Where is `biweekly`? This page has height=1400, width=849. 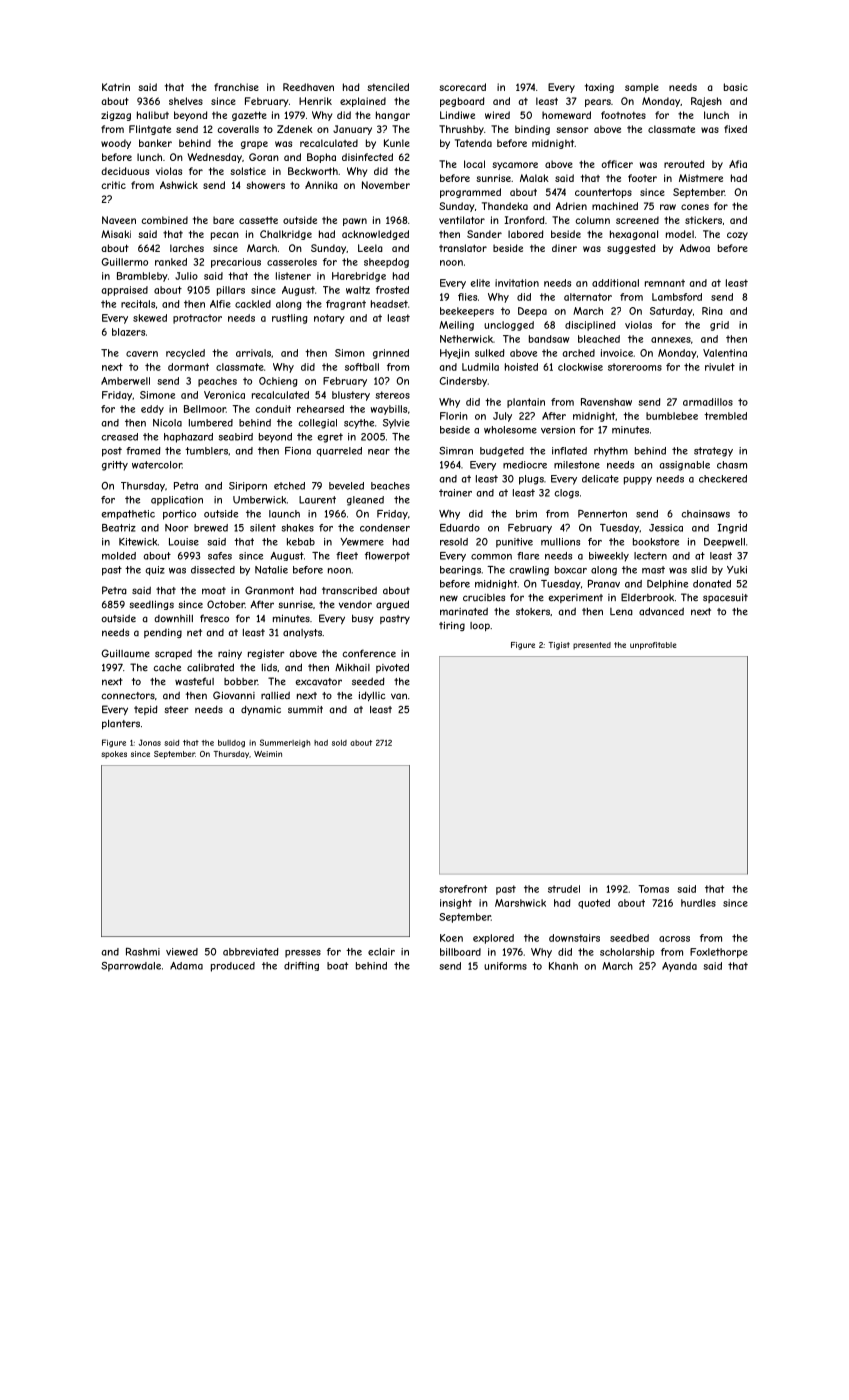
biweekly is located at coordinates (609, 557).
